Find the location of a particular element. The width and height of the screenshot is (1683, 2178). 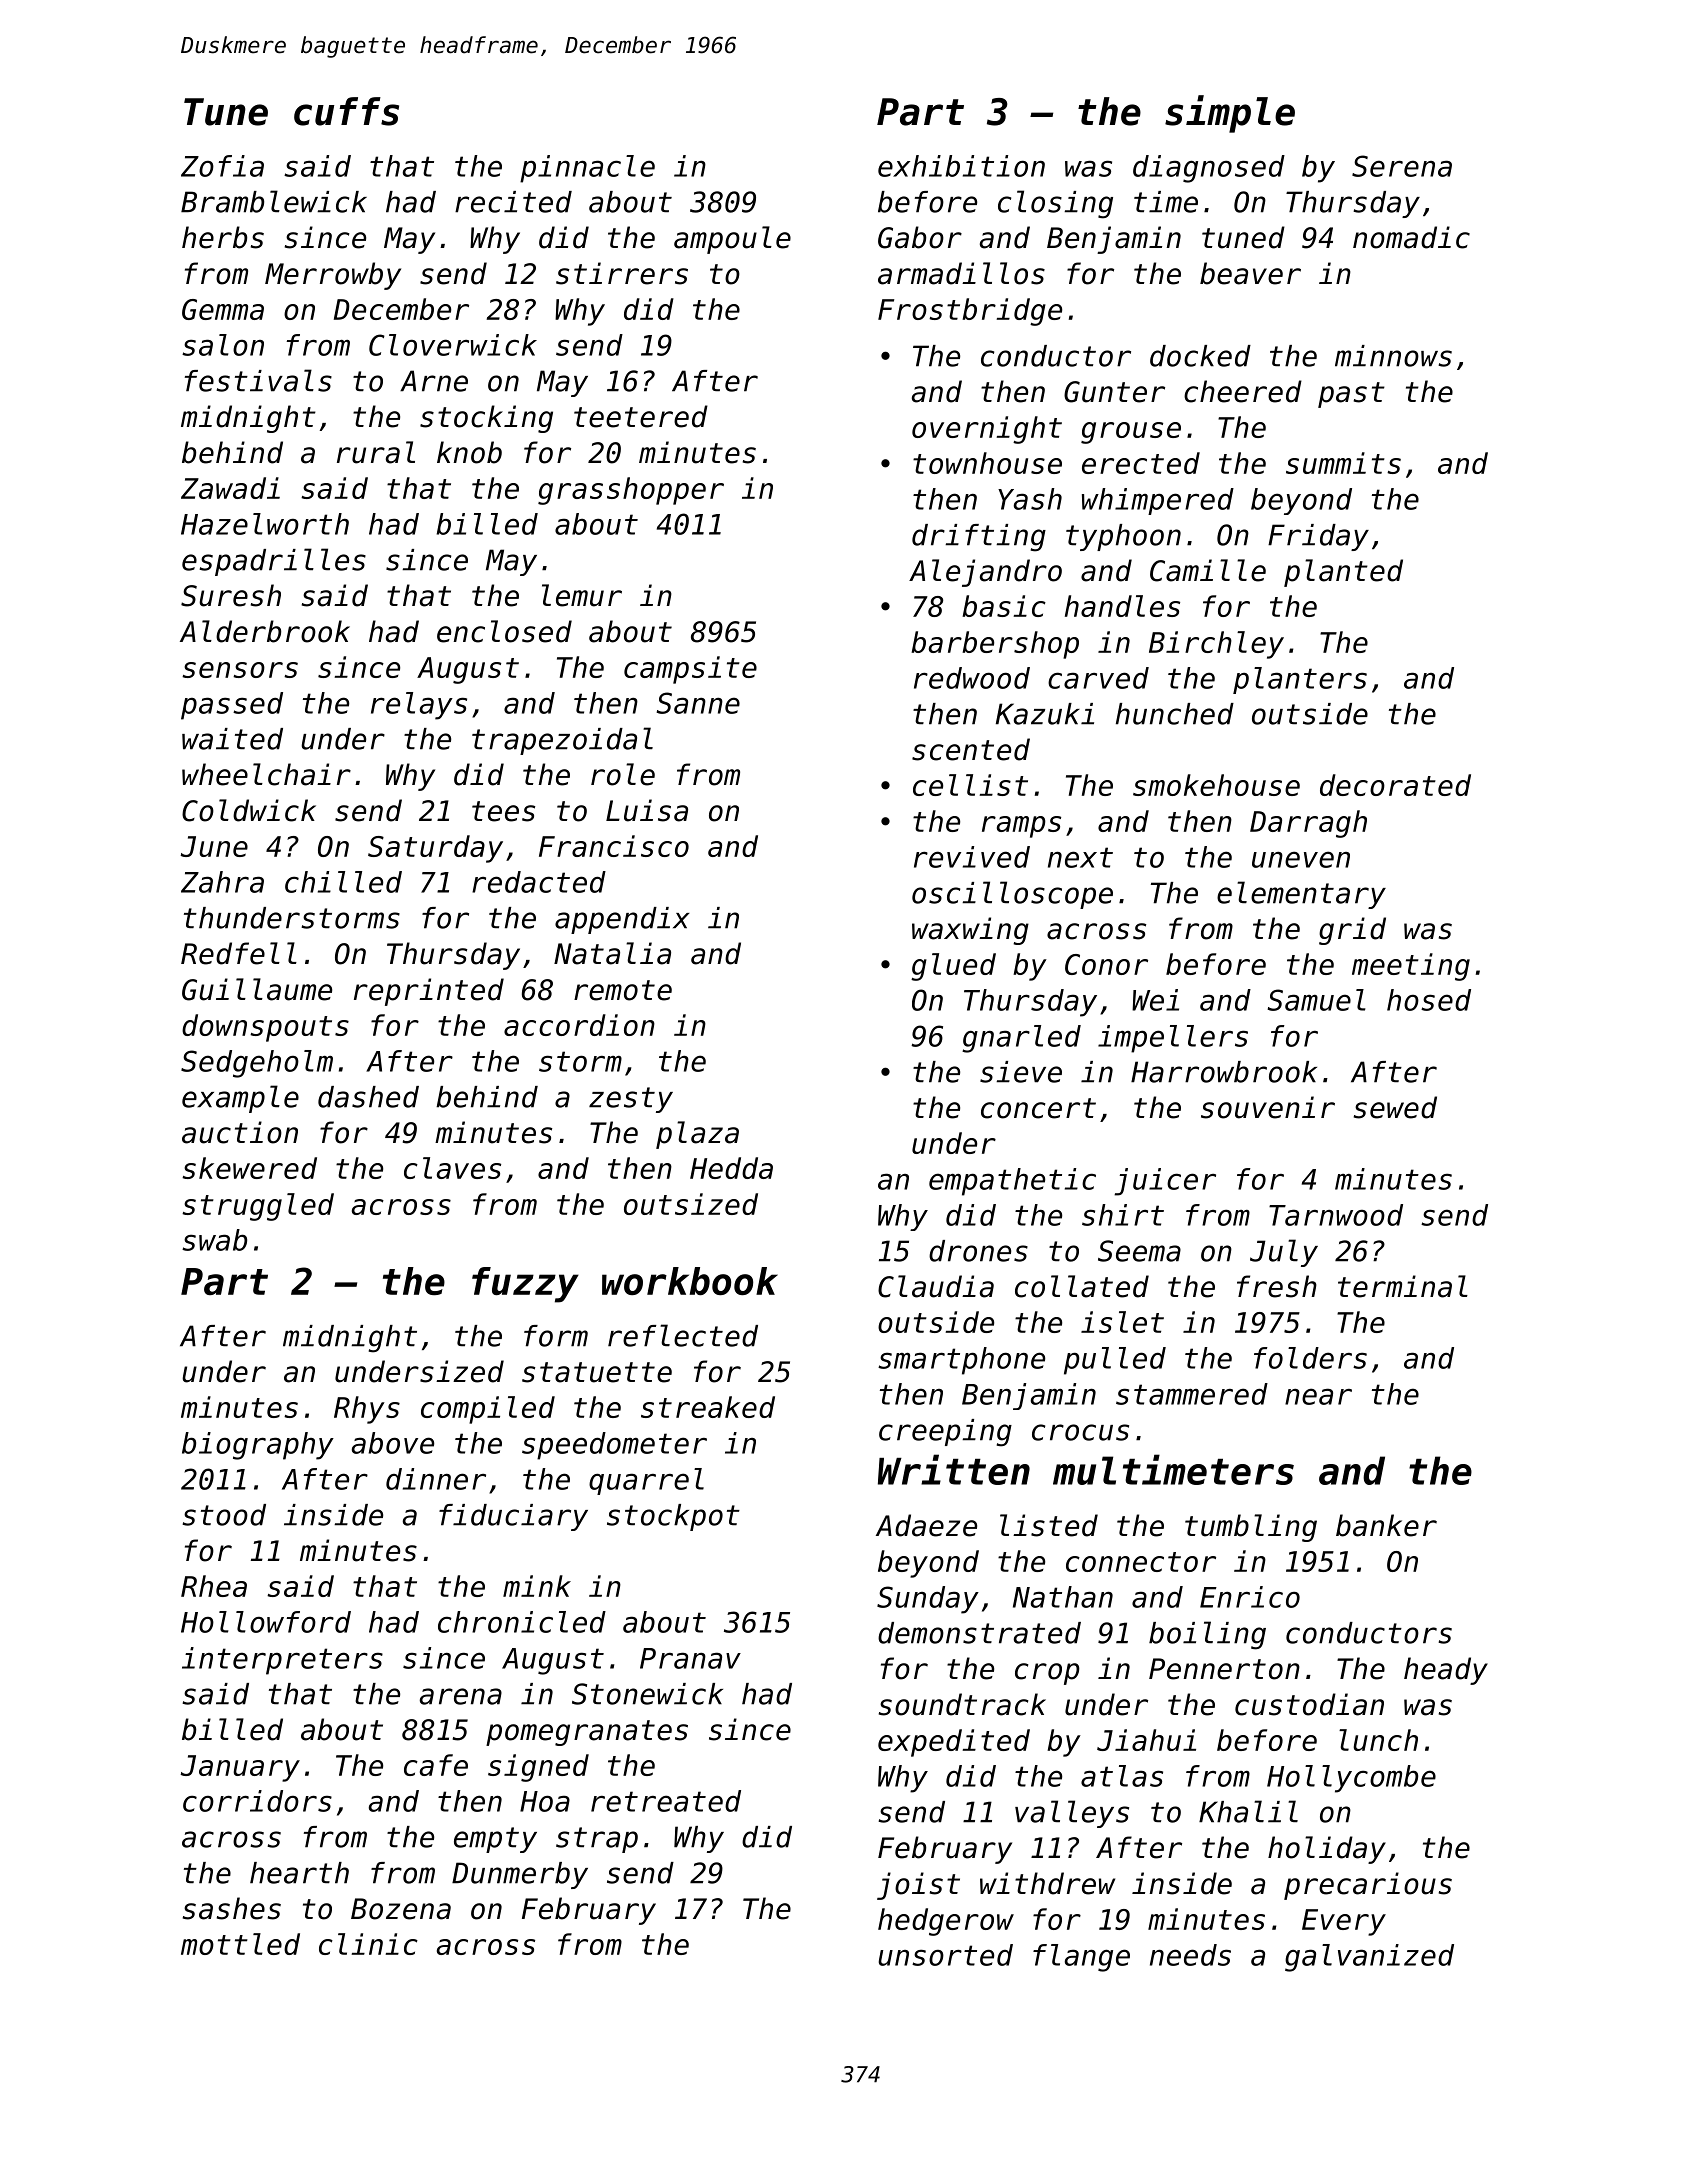

trapezoidal is located at coordinates (562, 741).
